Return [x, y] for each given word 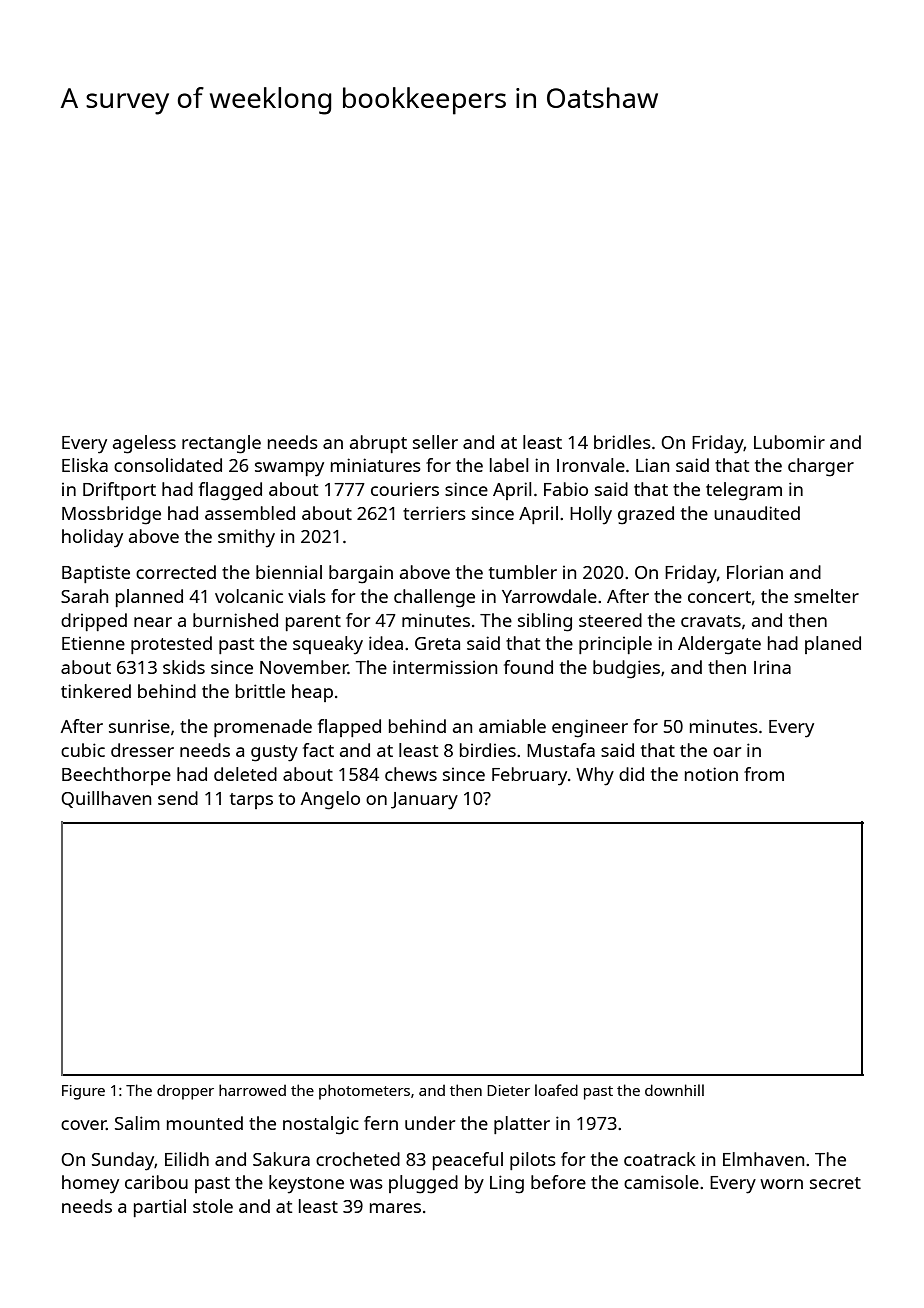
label [509, 465]
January [424, 801]
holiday [92, 538]
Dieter [508, 1090]
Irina [772, 667]
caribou [156, 1182]
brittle [260, 691]
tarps [251, 801]
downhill [674, 1090]
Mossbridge [111, 515]
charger [821, 467]
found [528, 667]
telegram [744, 491]
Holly [591, 515]
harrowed [252, 1090]
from [764, 774]
